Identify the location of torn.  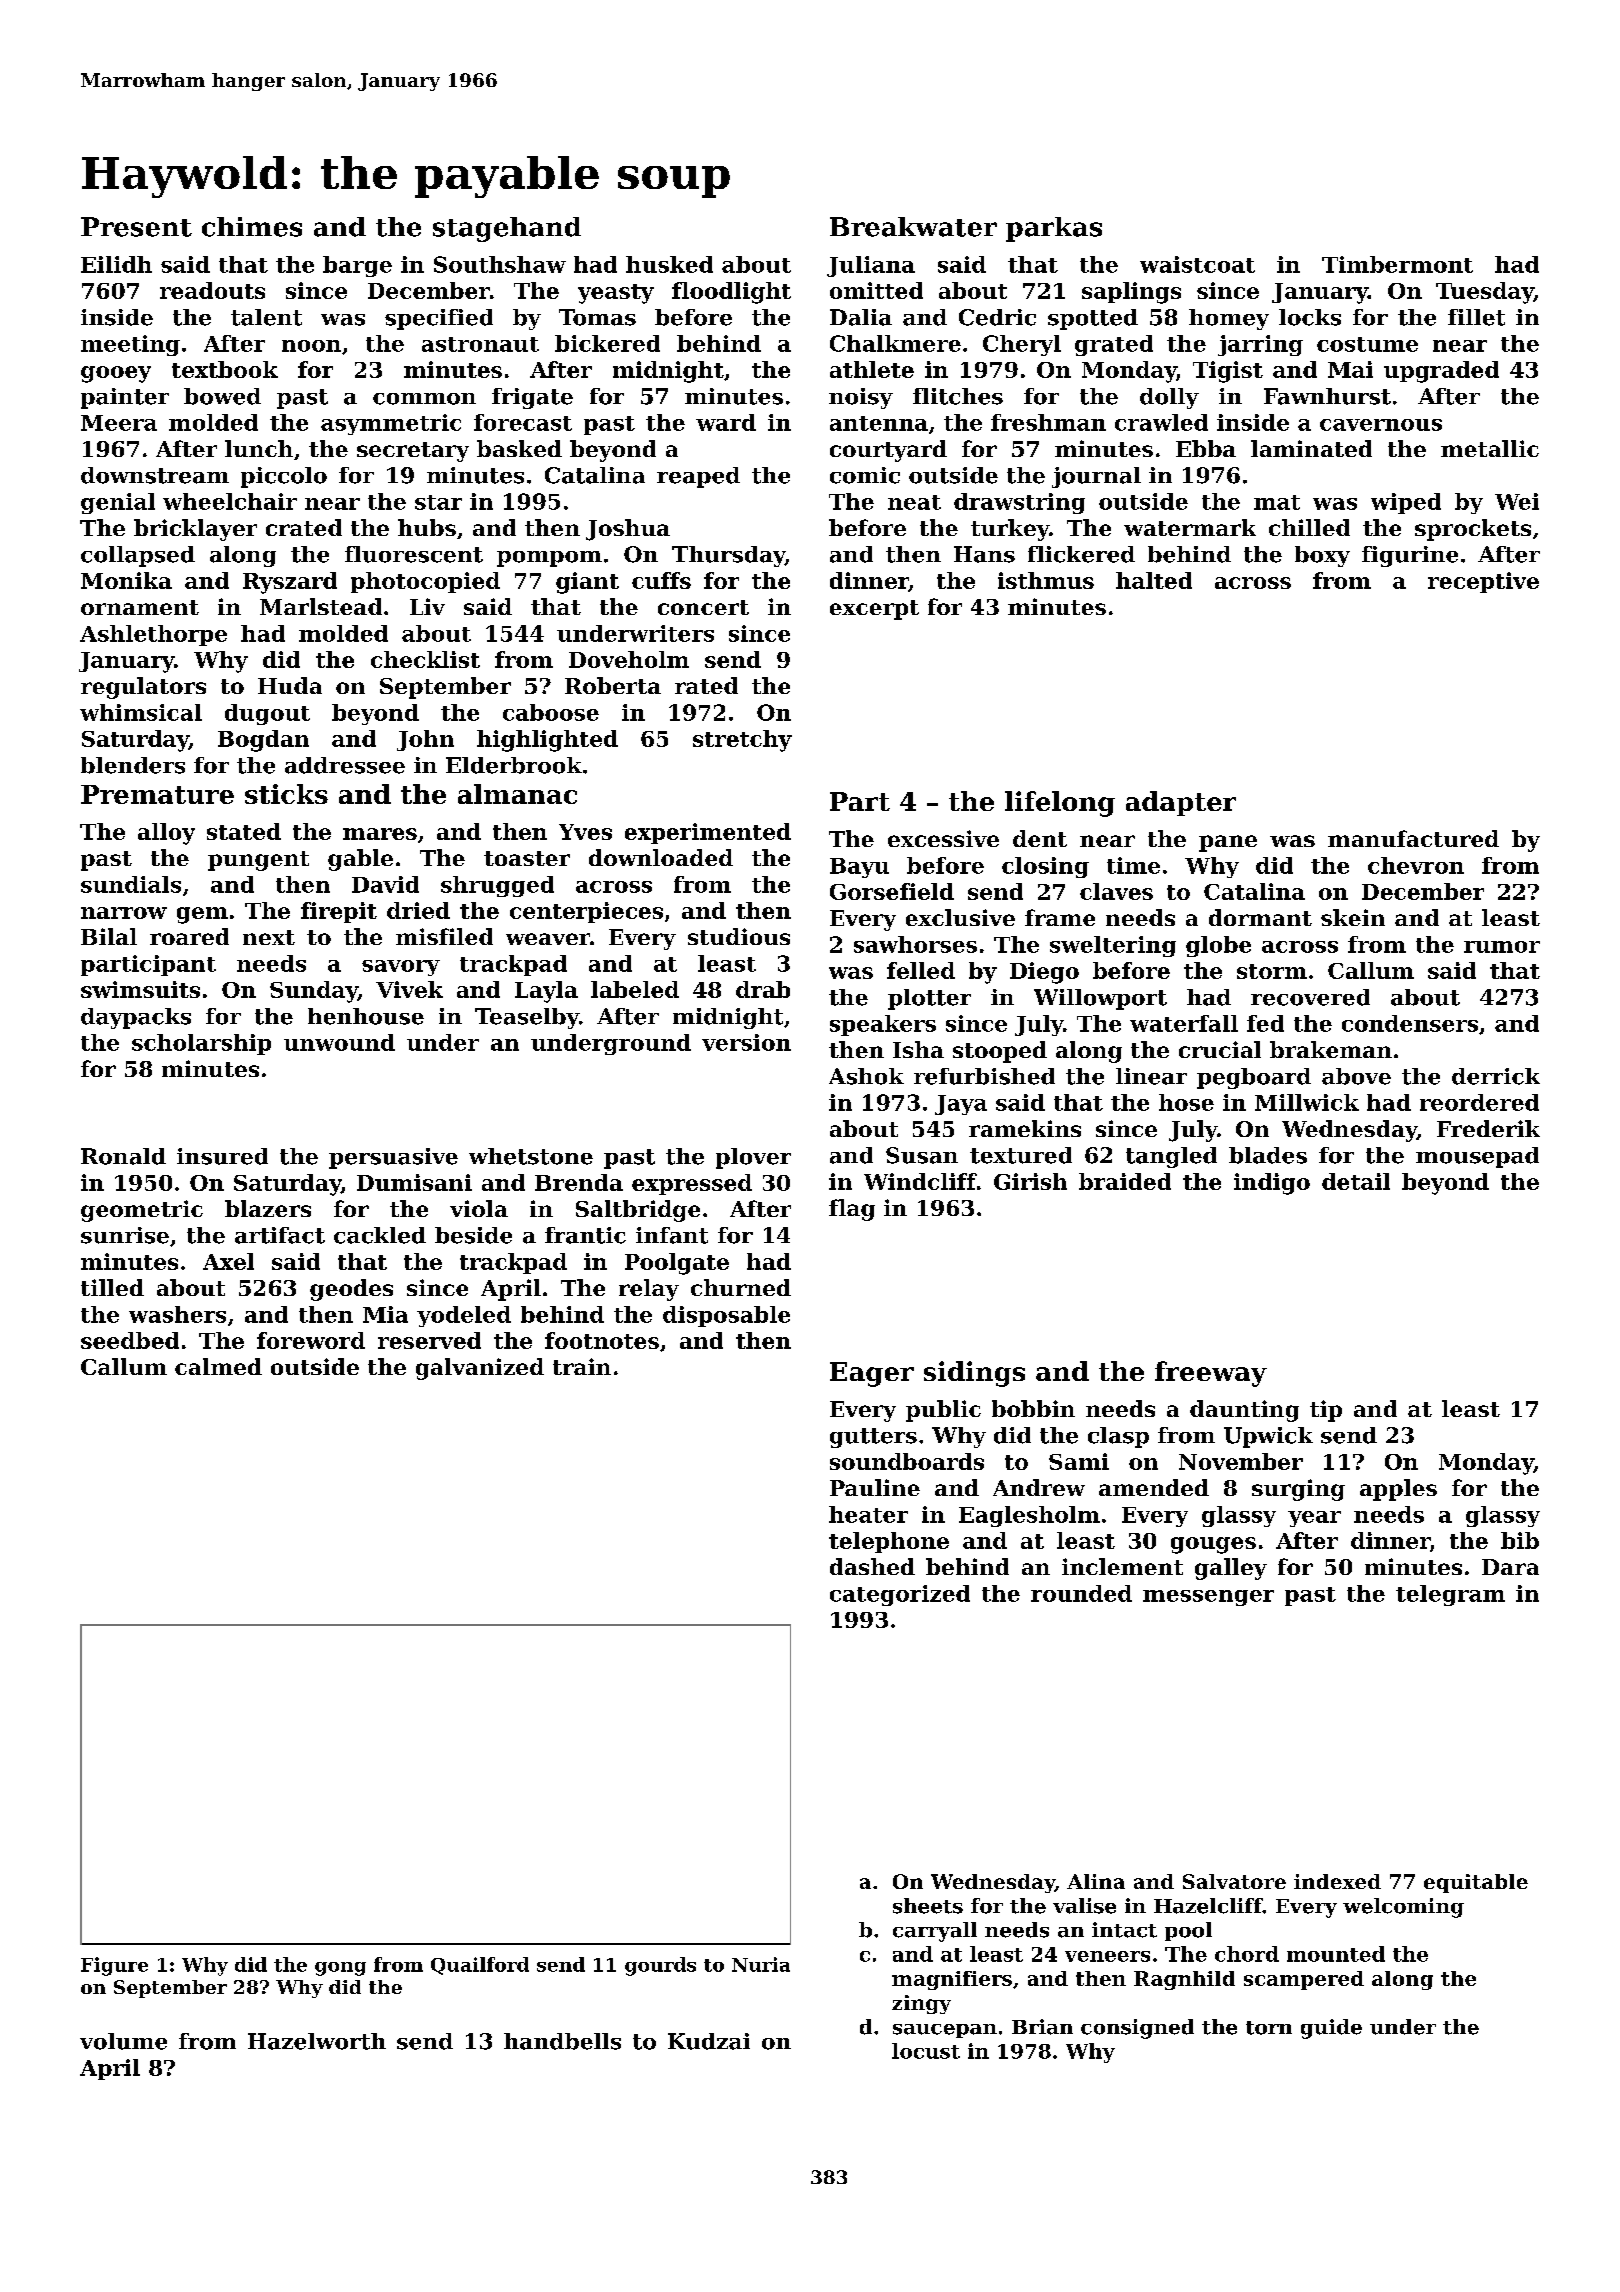
(1269, 2028).
